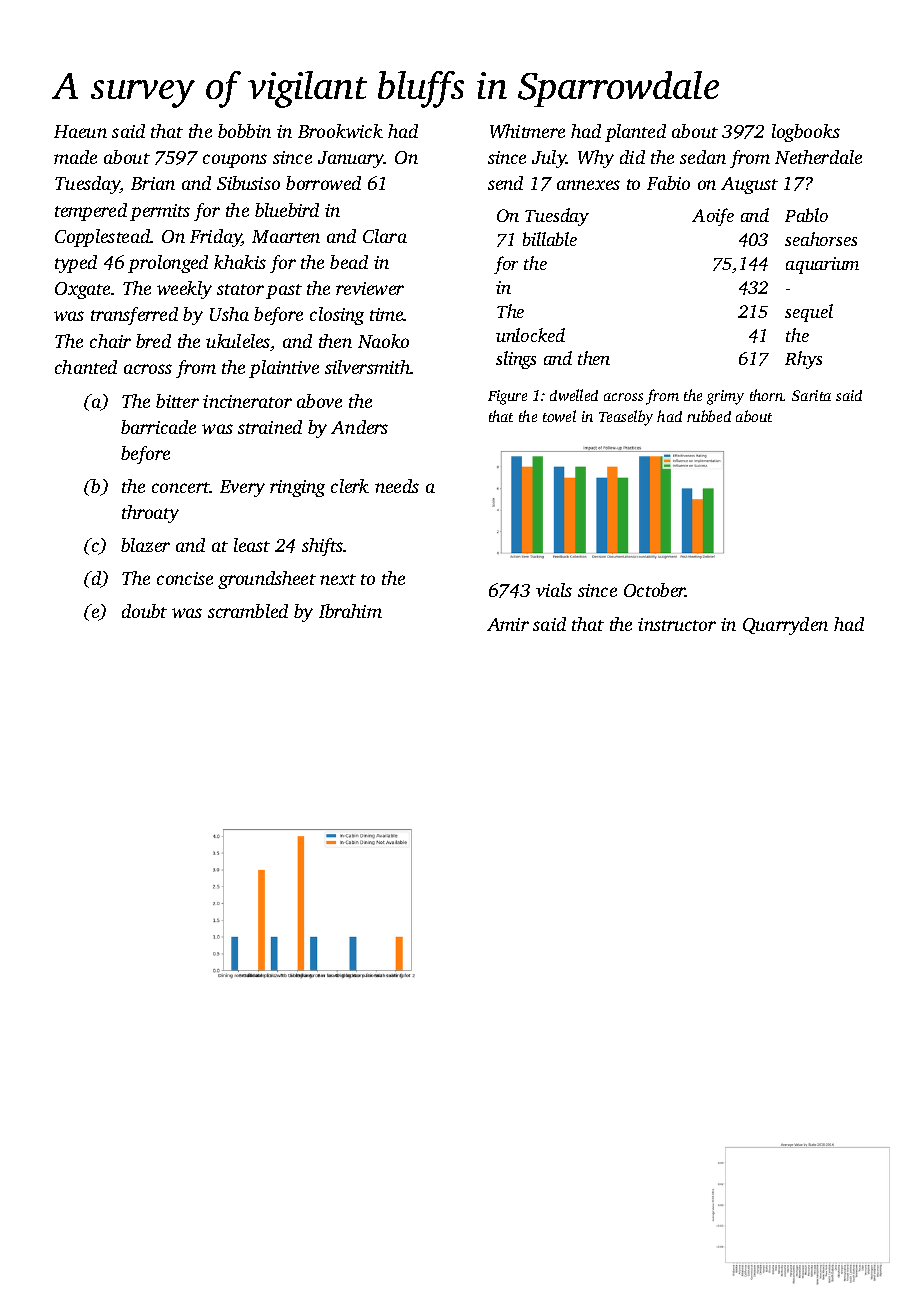 Image resolution: width=924 pixels, height=1311 pixels. Describe the element at coordinates (397, 486) in the screenshot. I see `needs` at that location.
